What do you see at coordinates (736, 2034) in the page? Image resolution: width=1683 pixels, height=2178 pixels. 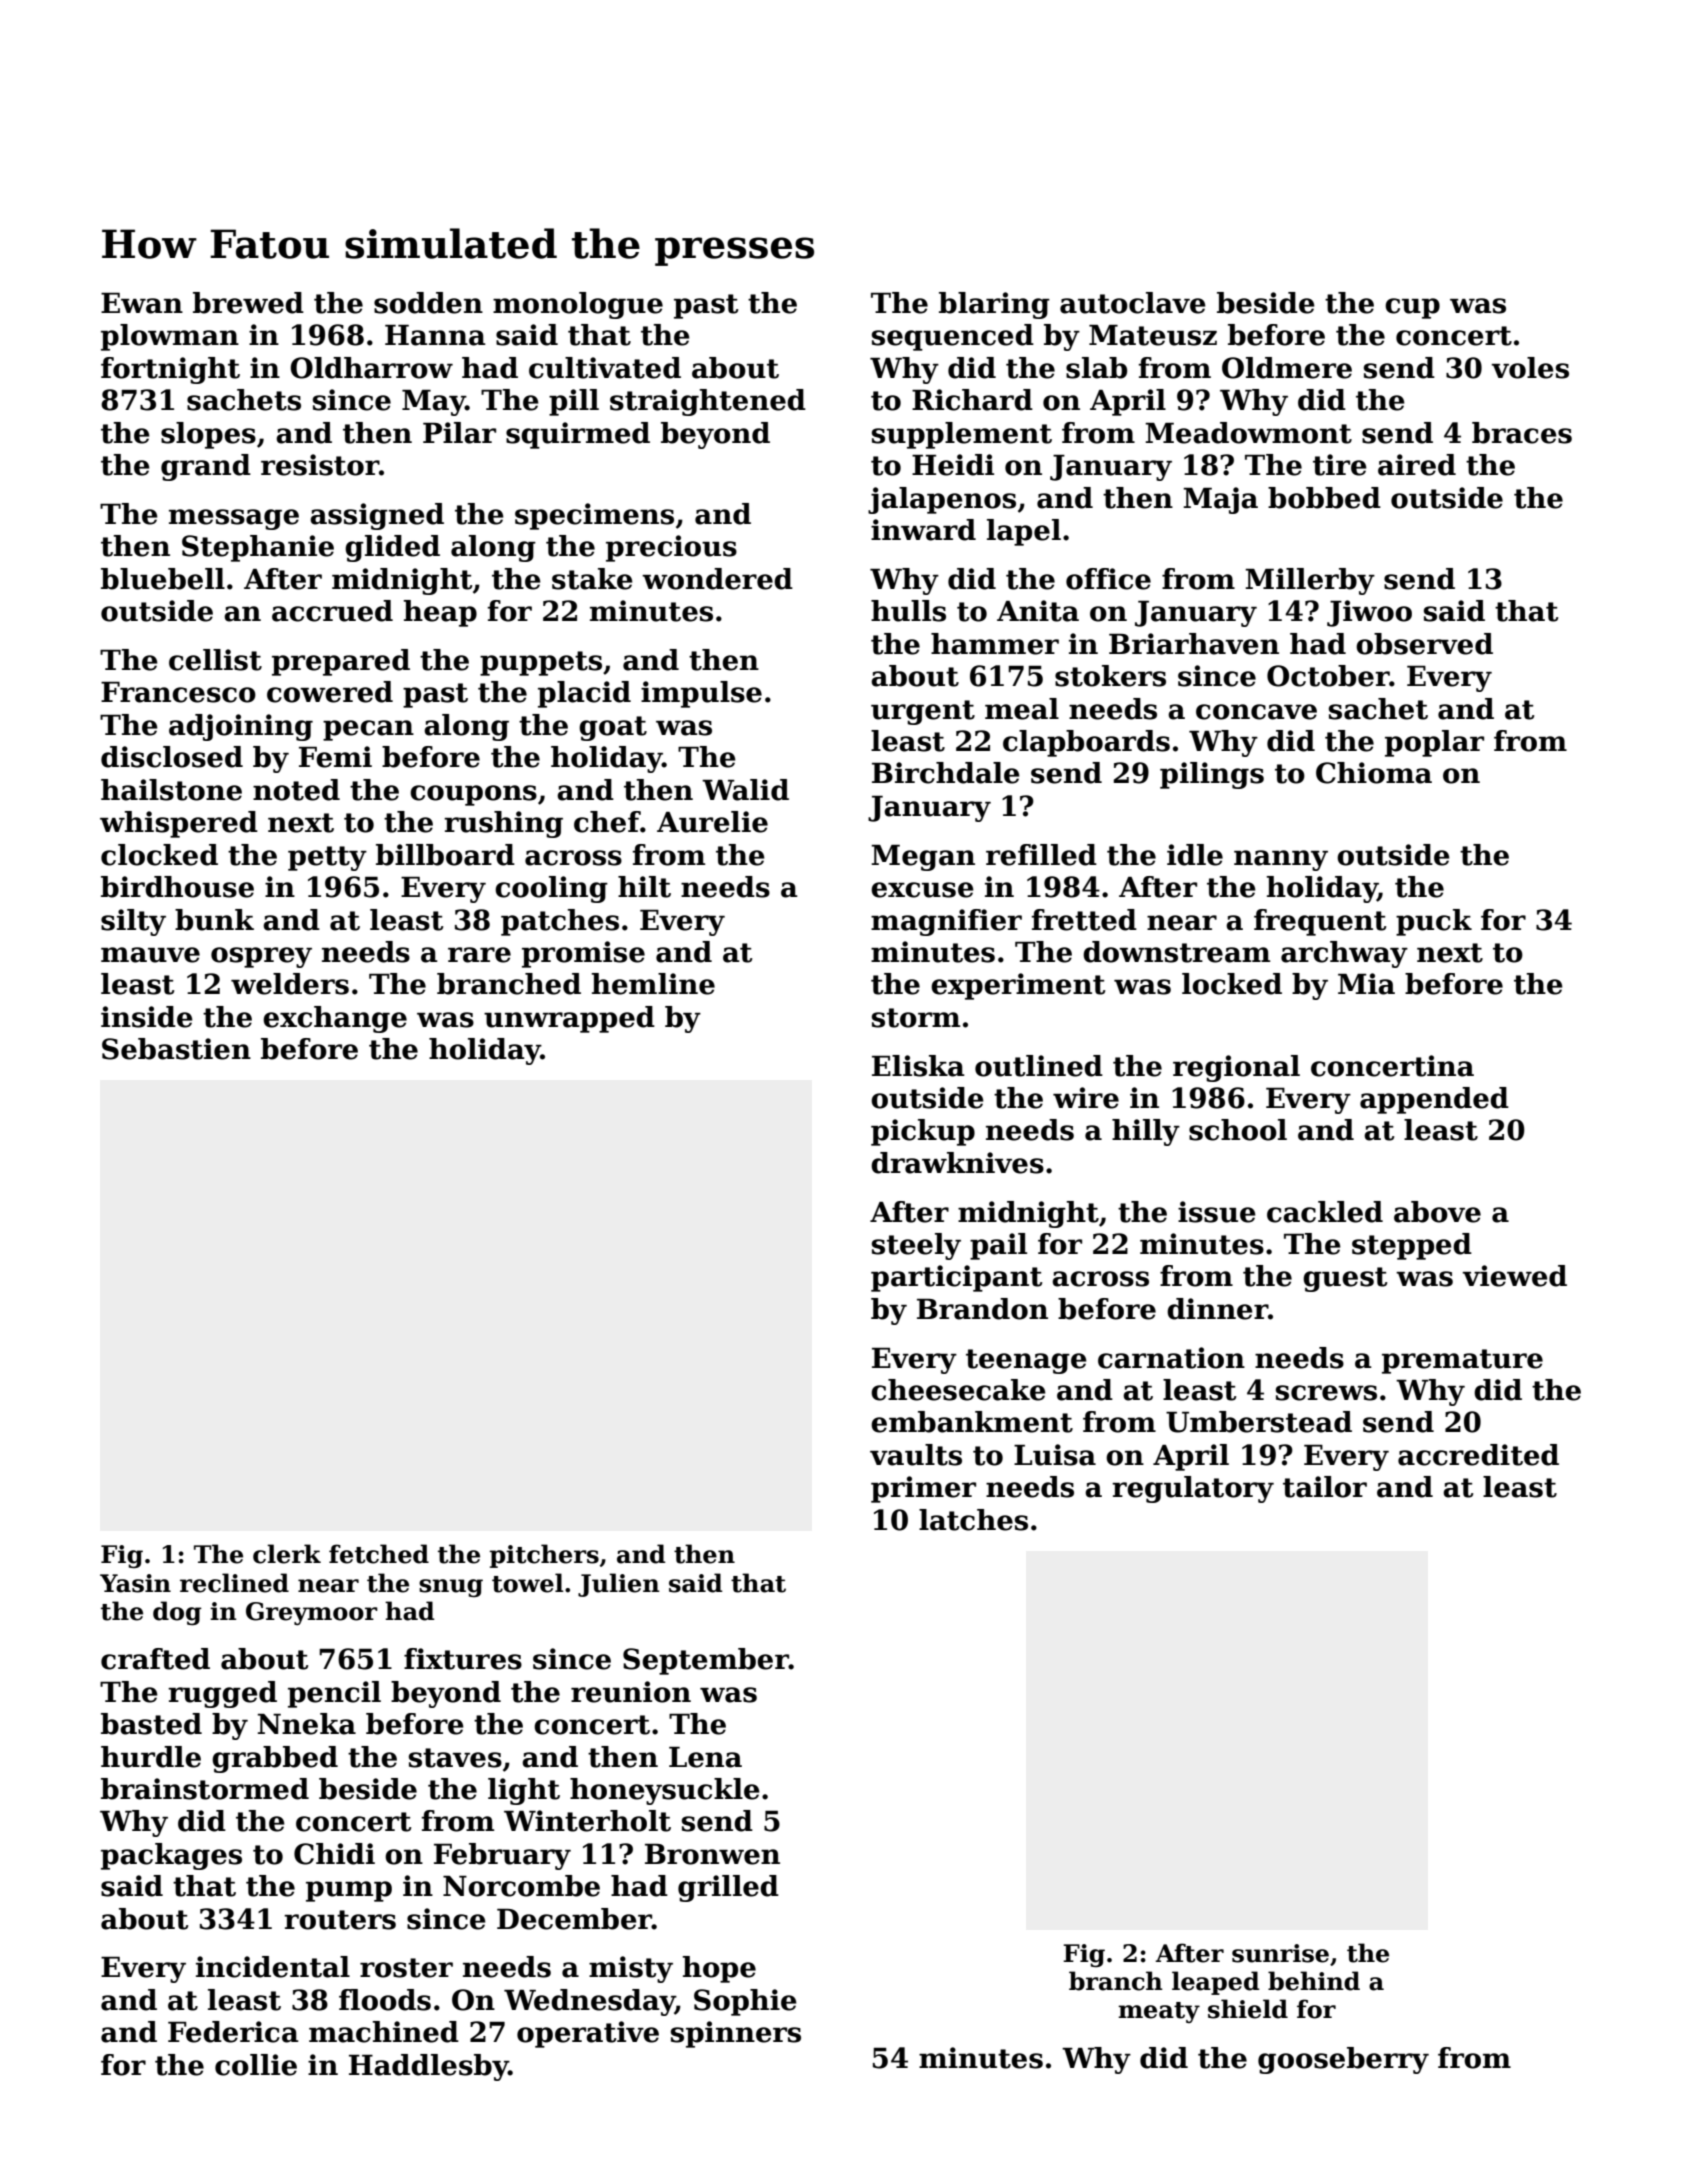 I see `spinners` at bounding box center [736, 2034].
